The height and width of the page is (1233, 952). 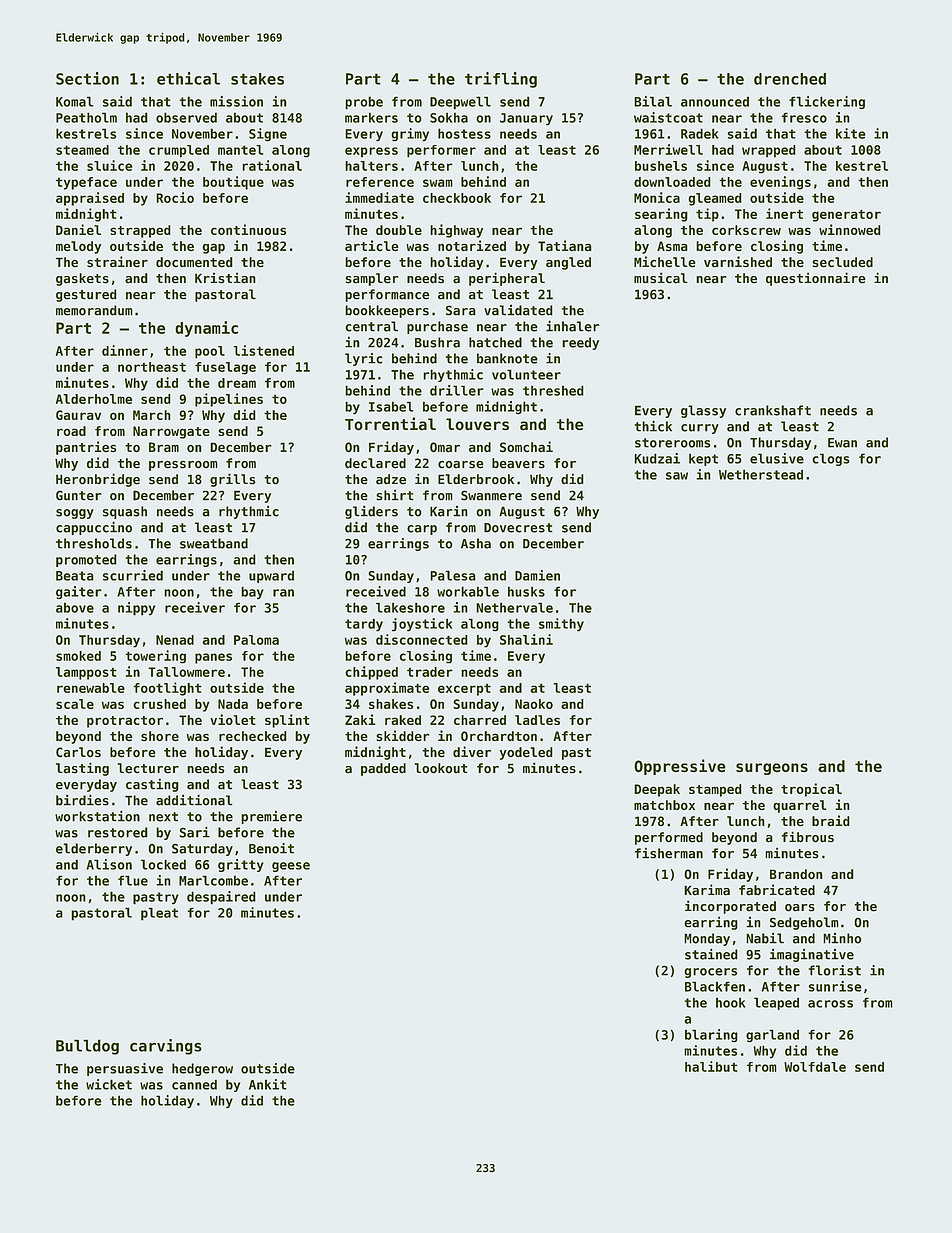 I want to click on Bulldog, so click(x=87, y=1047).
